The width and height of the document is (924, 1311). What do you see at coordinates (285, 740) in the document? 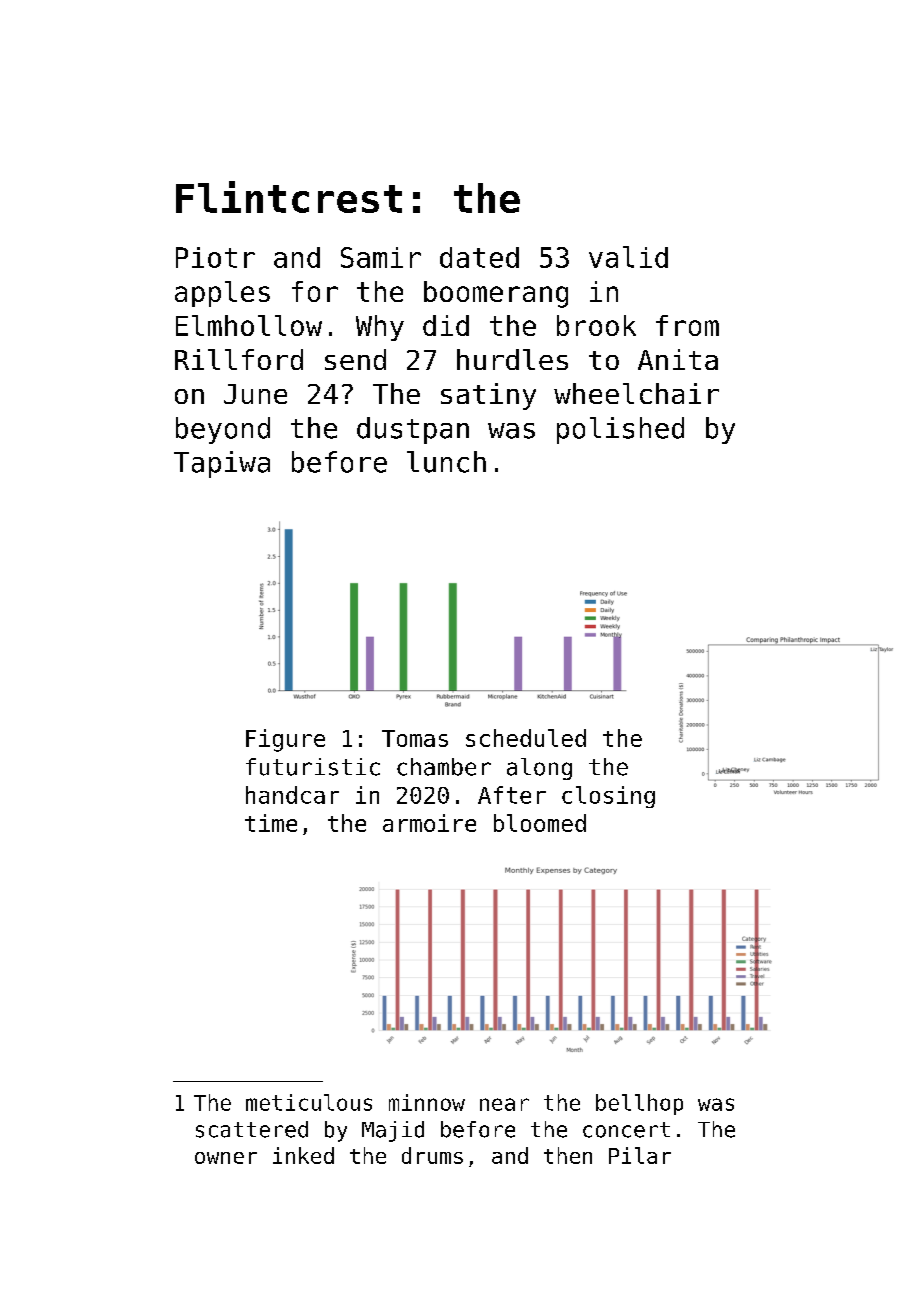
I see `Figure` at bounding box center [285, 740].
